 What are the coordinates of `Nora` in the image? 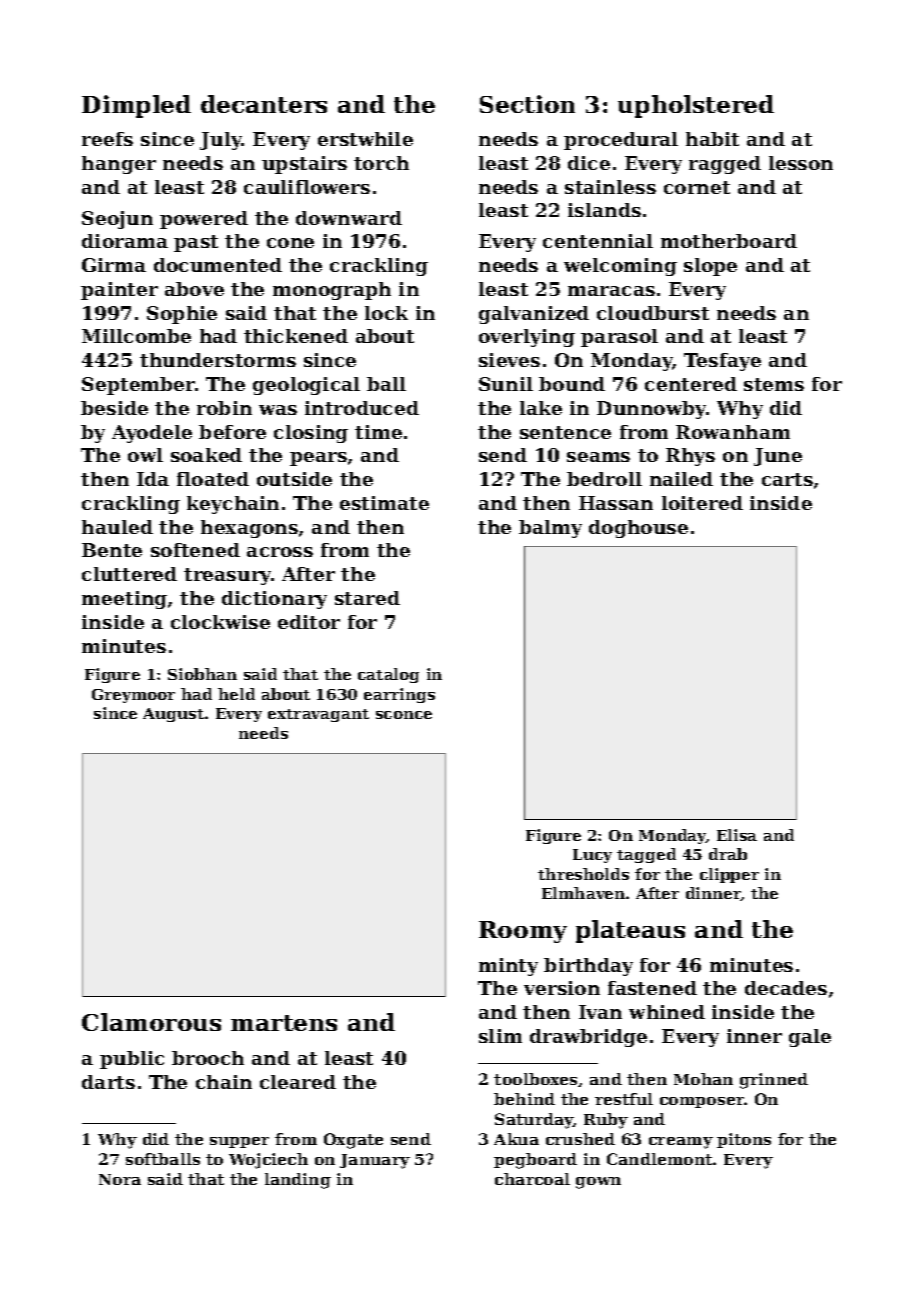 It's located at (120, 1179).
